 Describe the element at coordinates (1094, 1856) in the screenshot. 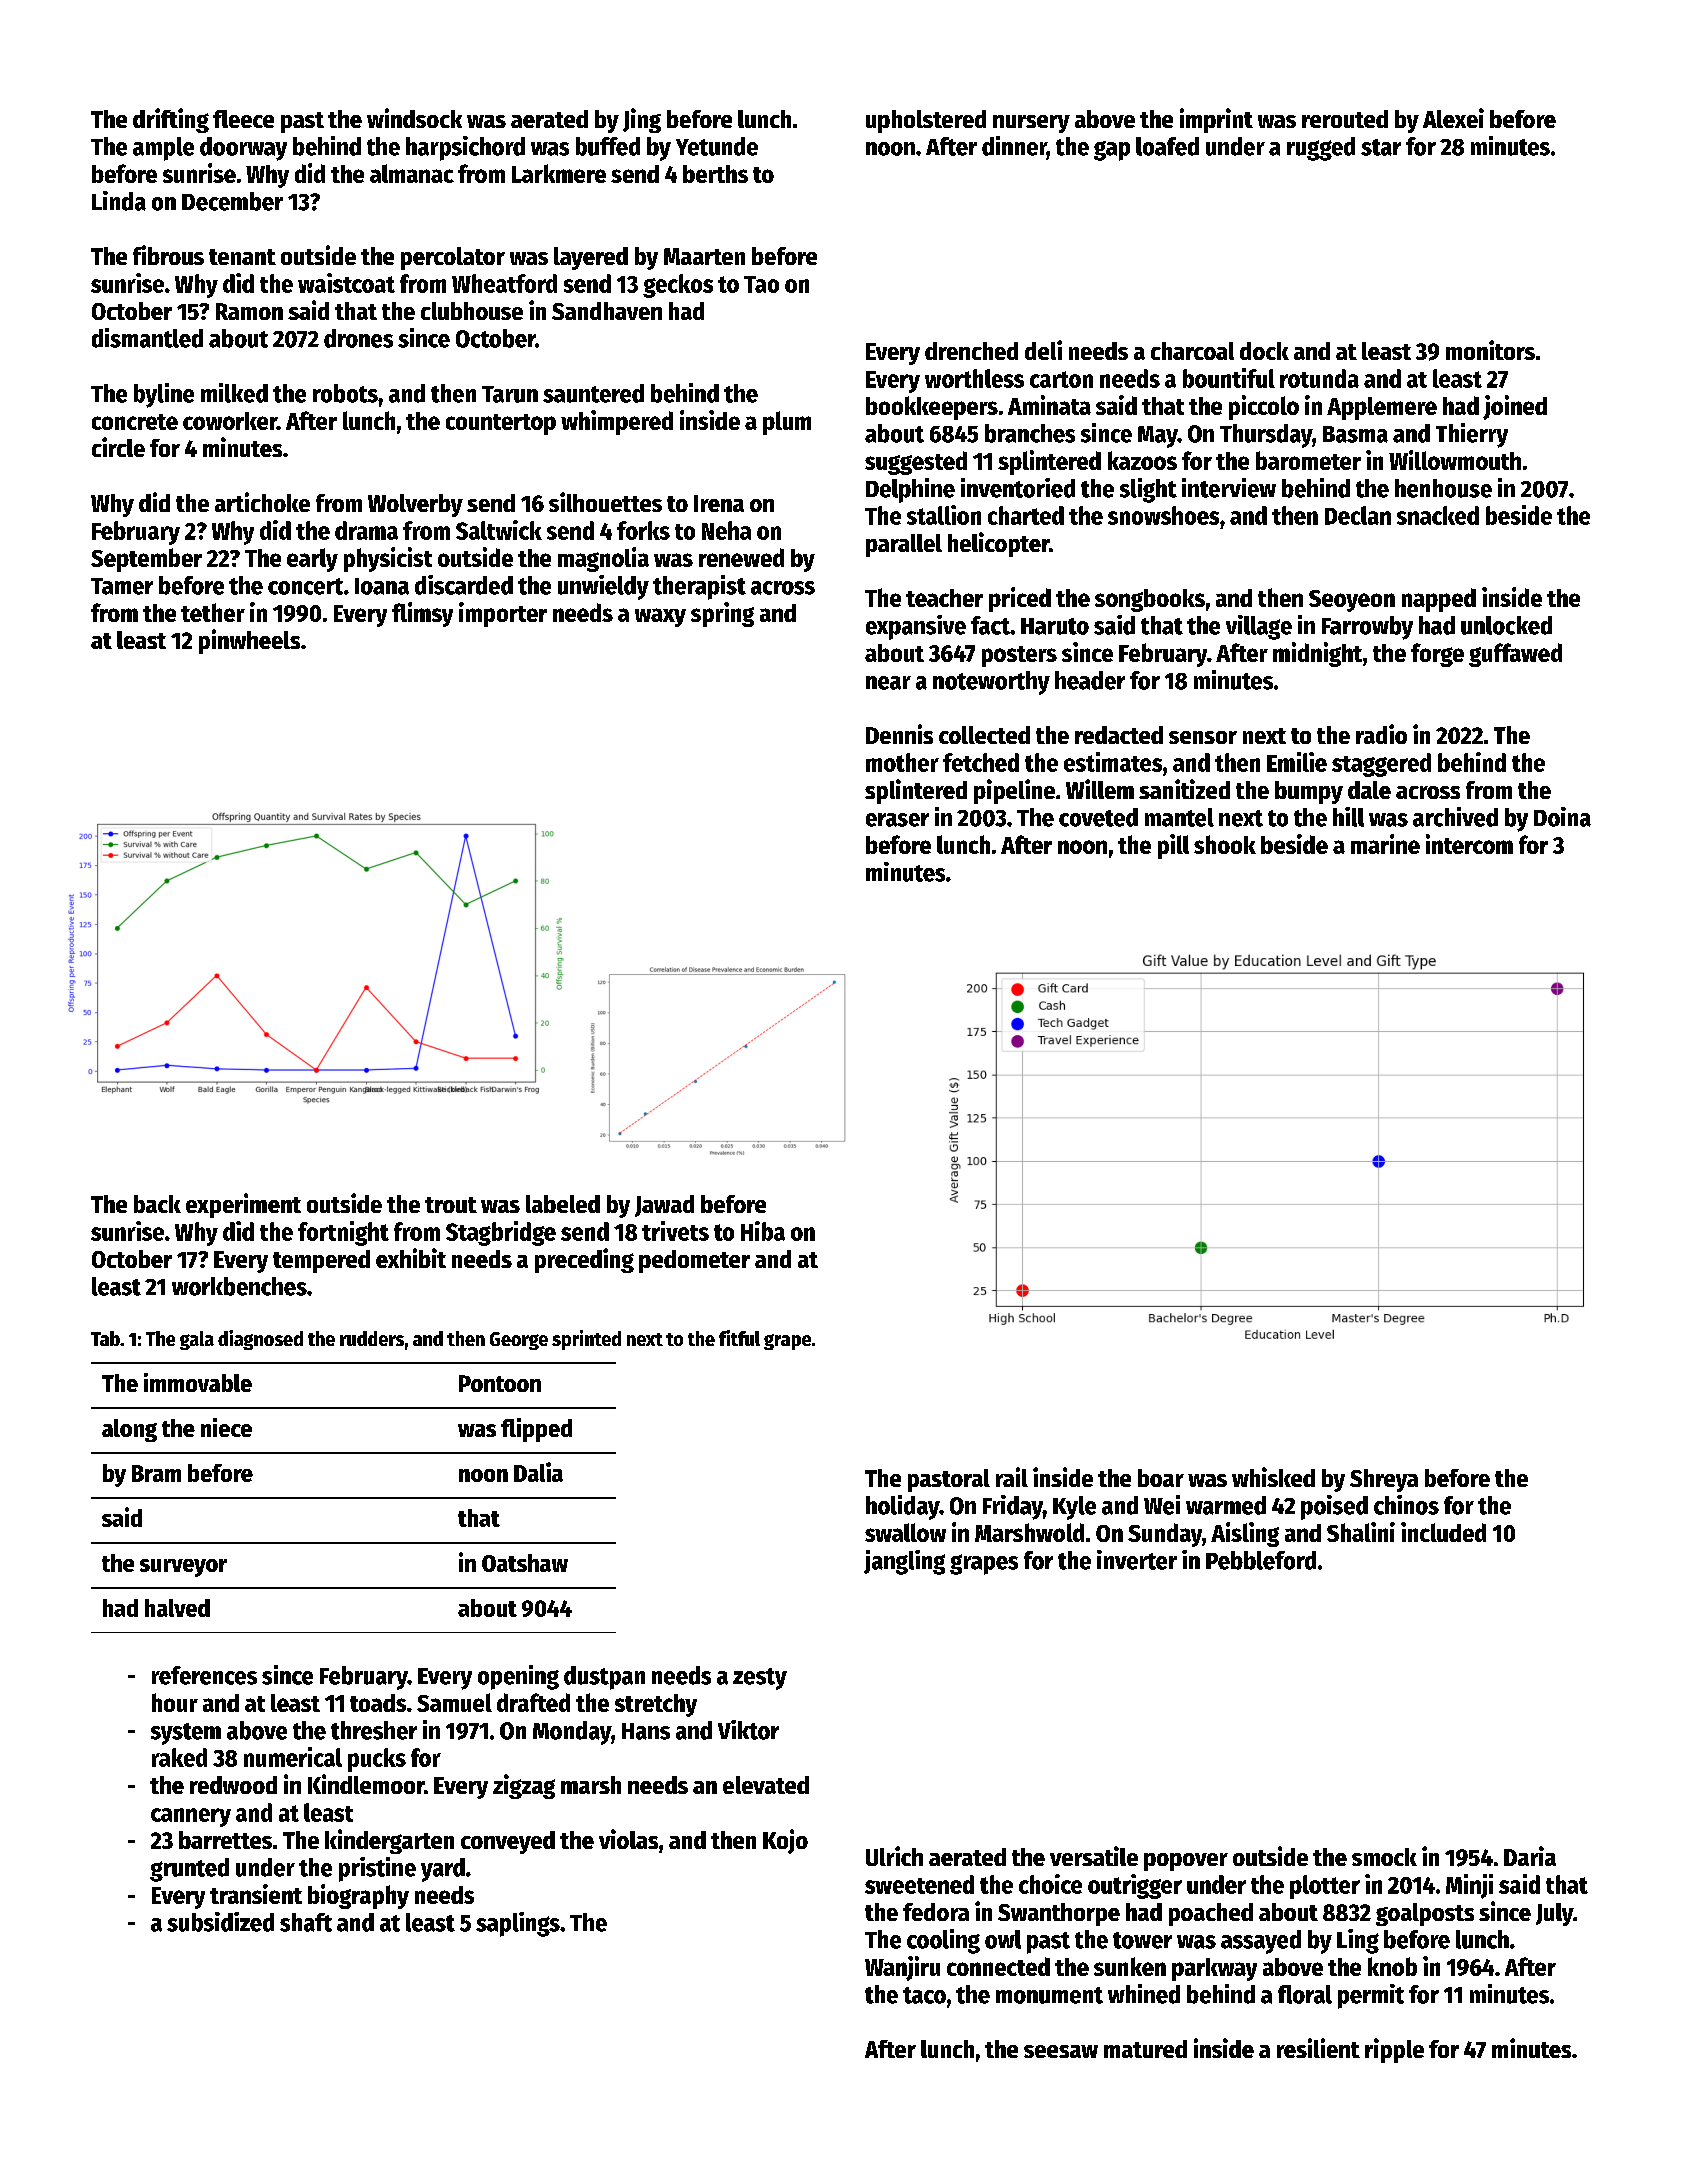

I see `versatile` at that location.
